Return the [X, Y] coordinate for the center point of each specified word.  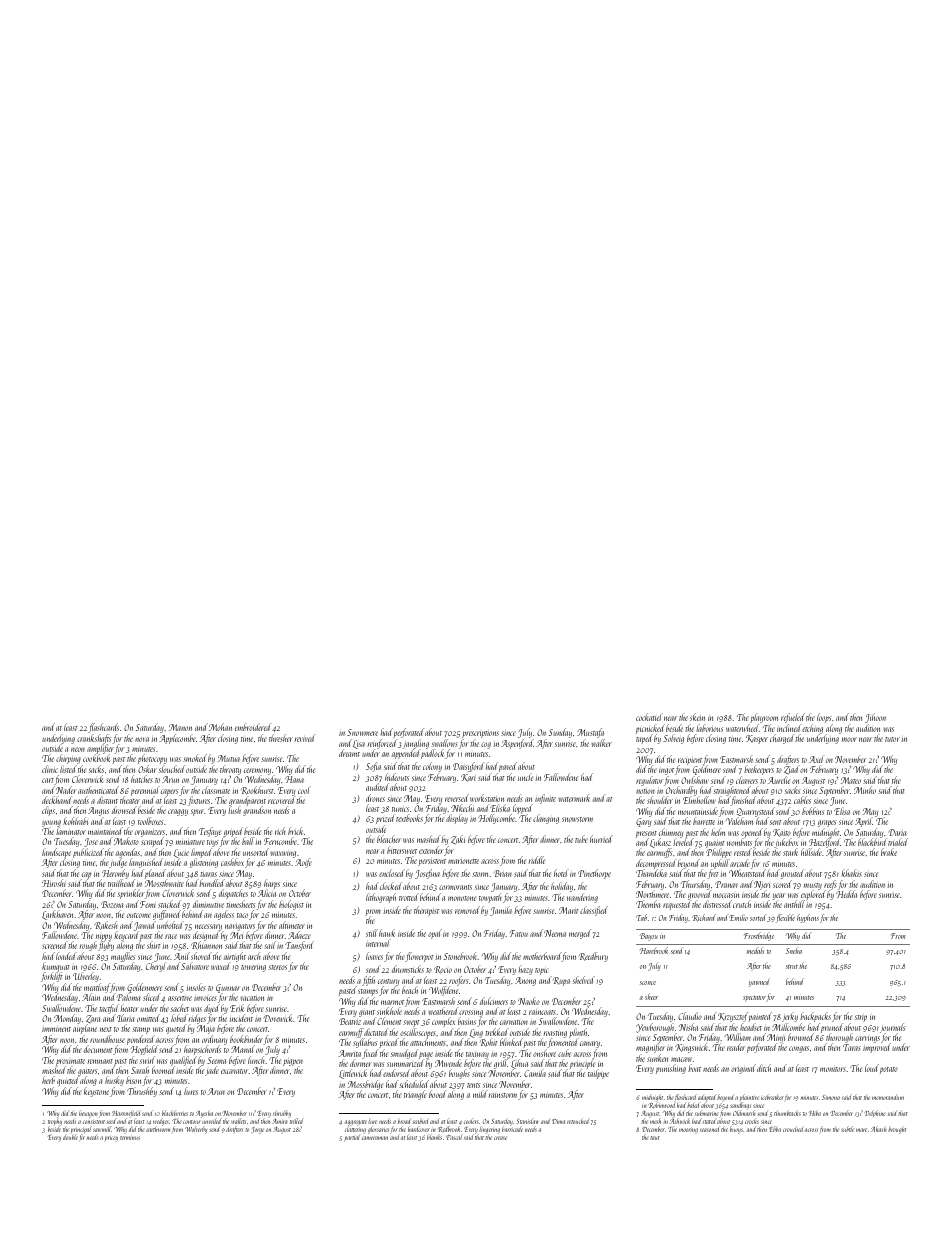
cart [48, 780]
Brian [503, 873]
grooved [700, 895]
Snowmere [362, 732]
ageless [224, 915]
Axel [816, 759]
